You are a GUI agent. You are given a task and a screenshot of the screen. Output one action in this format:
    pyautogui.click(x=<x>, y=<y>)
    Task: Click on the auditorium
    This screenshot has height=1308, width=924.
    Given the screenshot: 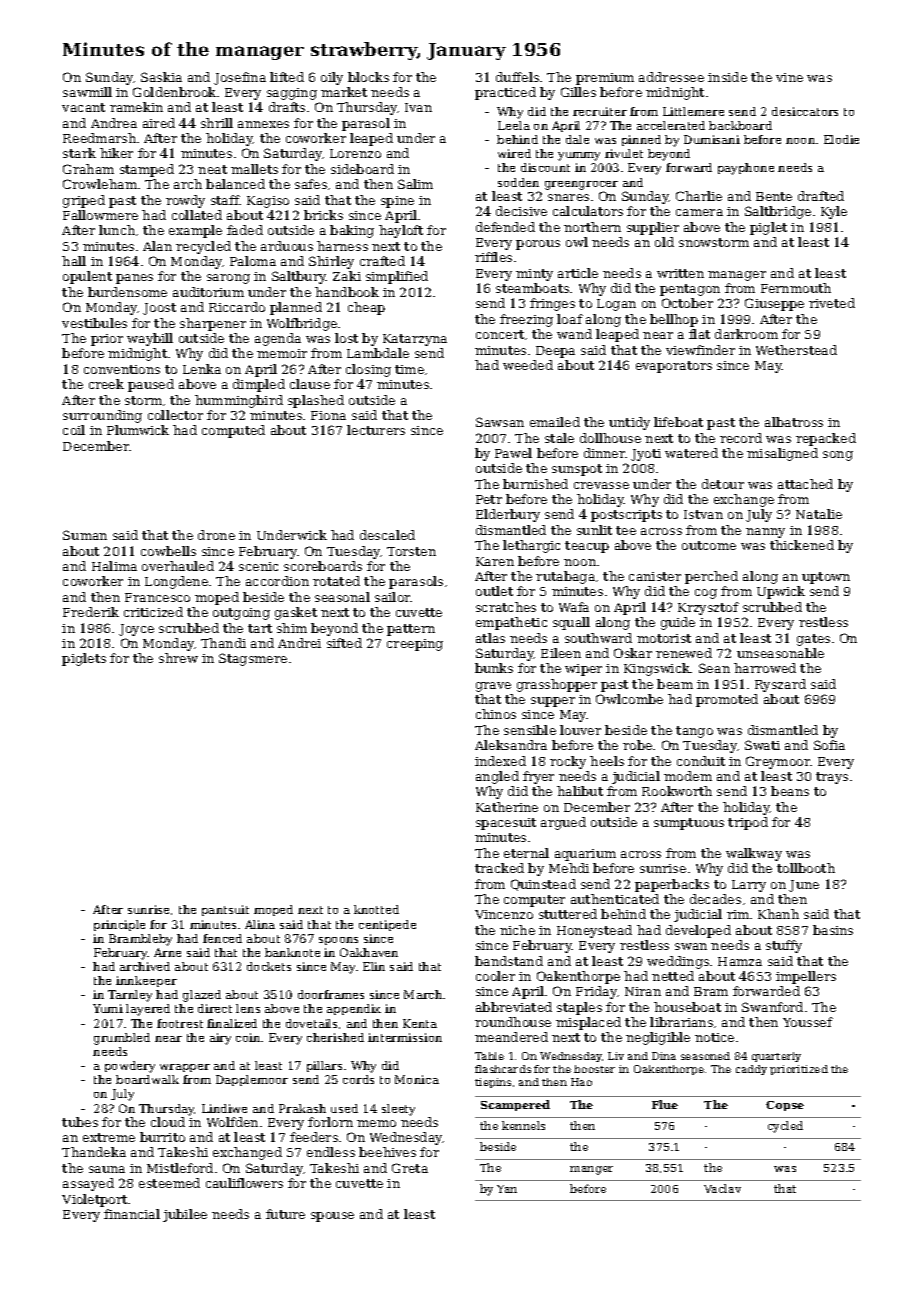 What is the action you would take?
    pyautogui.click(x=208, y=292)
